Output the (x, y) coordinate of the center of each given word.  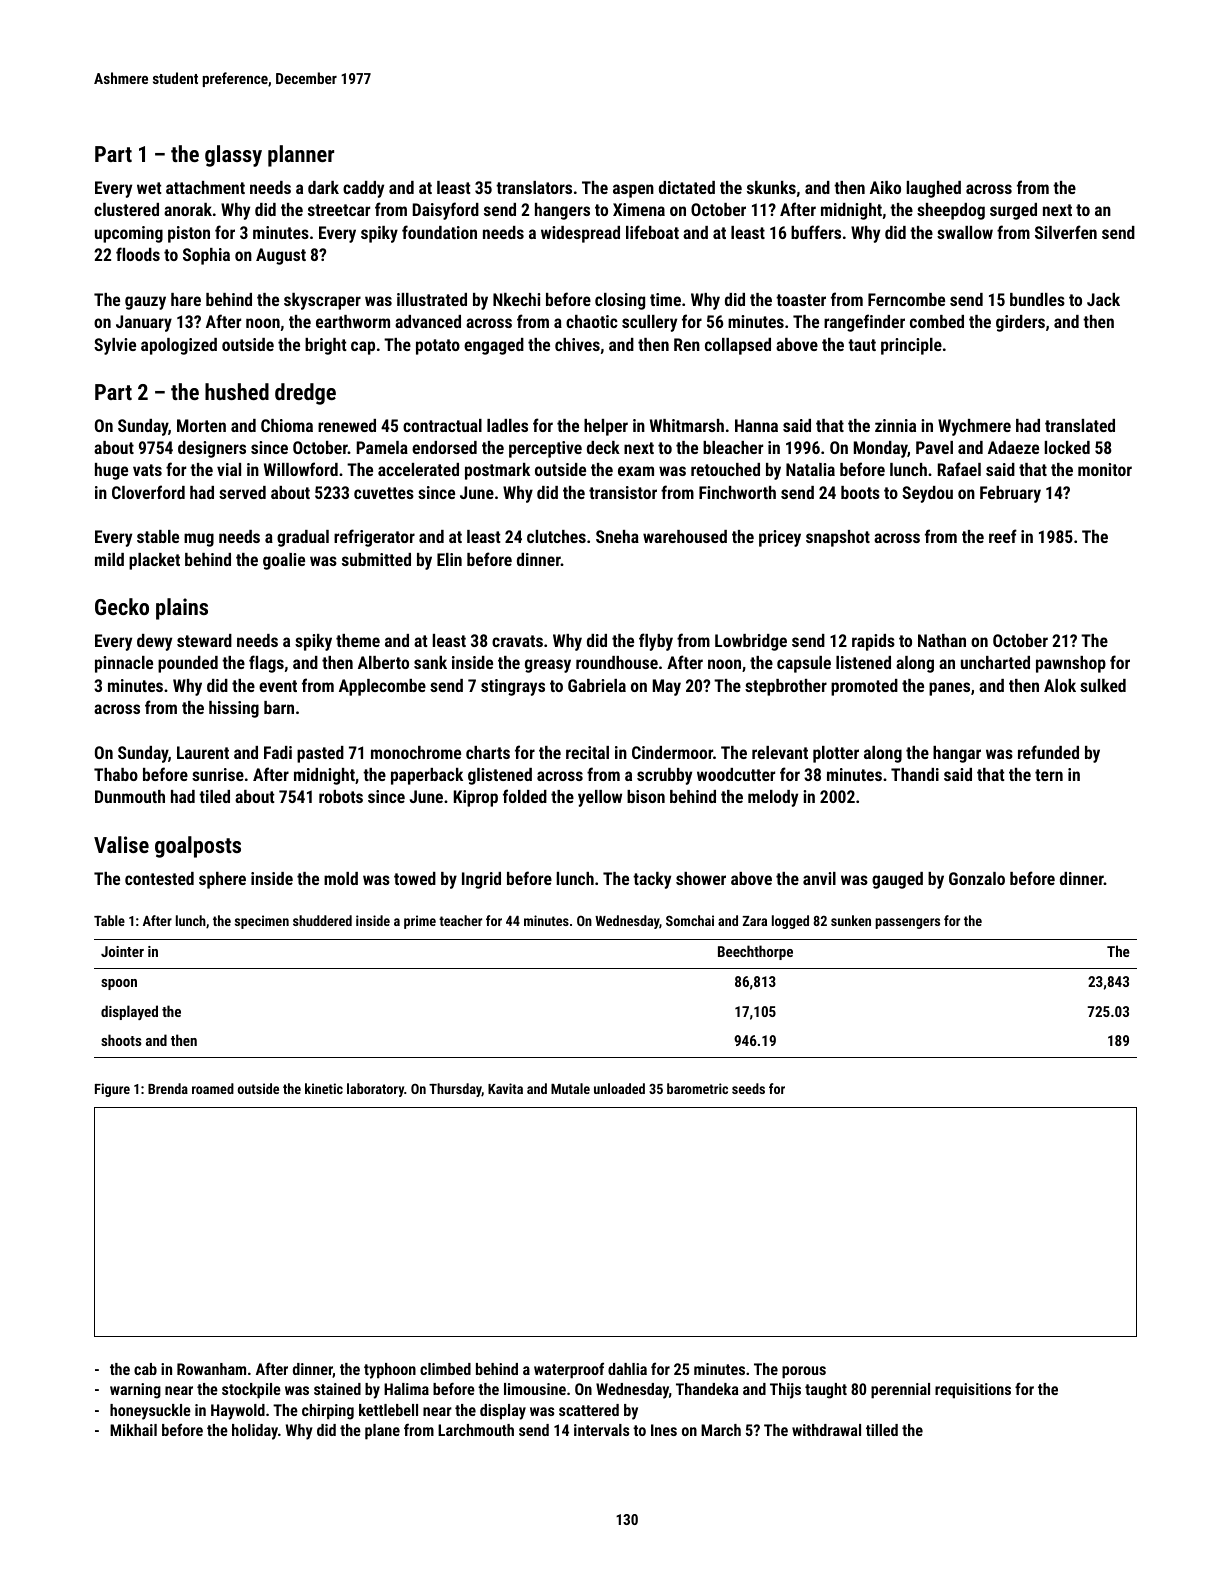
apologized (179, 346)
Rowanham (211, 1369)
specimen (262, 922)
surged (1013, 211)
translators (534, 187)
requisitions (973, 1391)
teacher (460, 920)
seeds (748, 1088)
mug (199, 540)
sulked (1103, 685)
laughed (934, 189)
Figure (112, 1090)
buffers (816, 232)
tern (1049, 775)
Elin (449, 559)
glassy (233, 156)
